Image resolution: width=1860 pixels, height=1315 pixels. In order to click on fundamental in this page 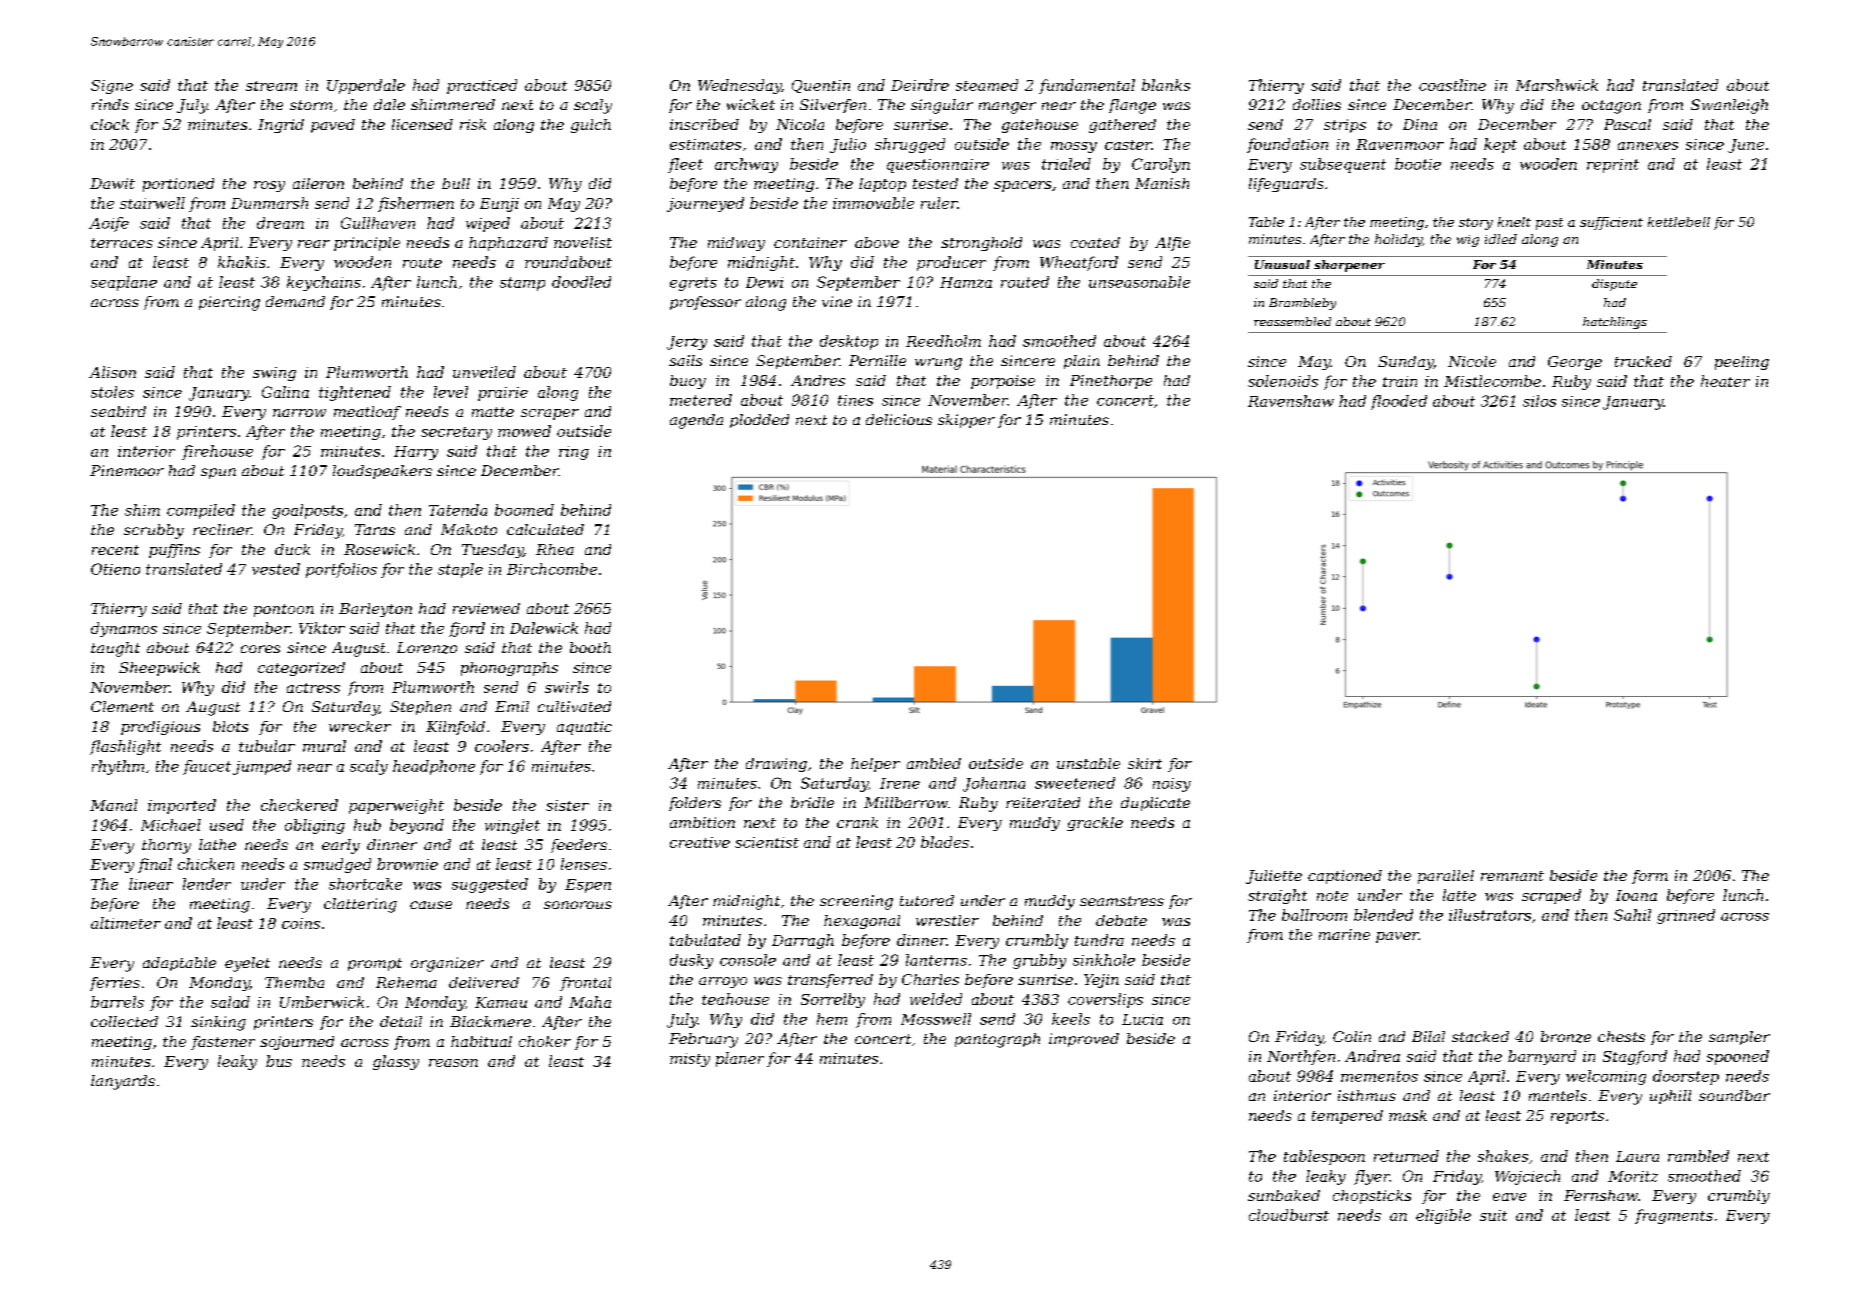, I will do `click(1087, 86)`.
